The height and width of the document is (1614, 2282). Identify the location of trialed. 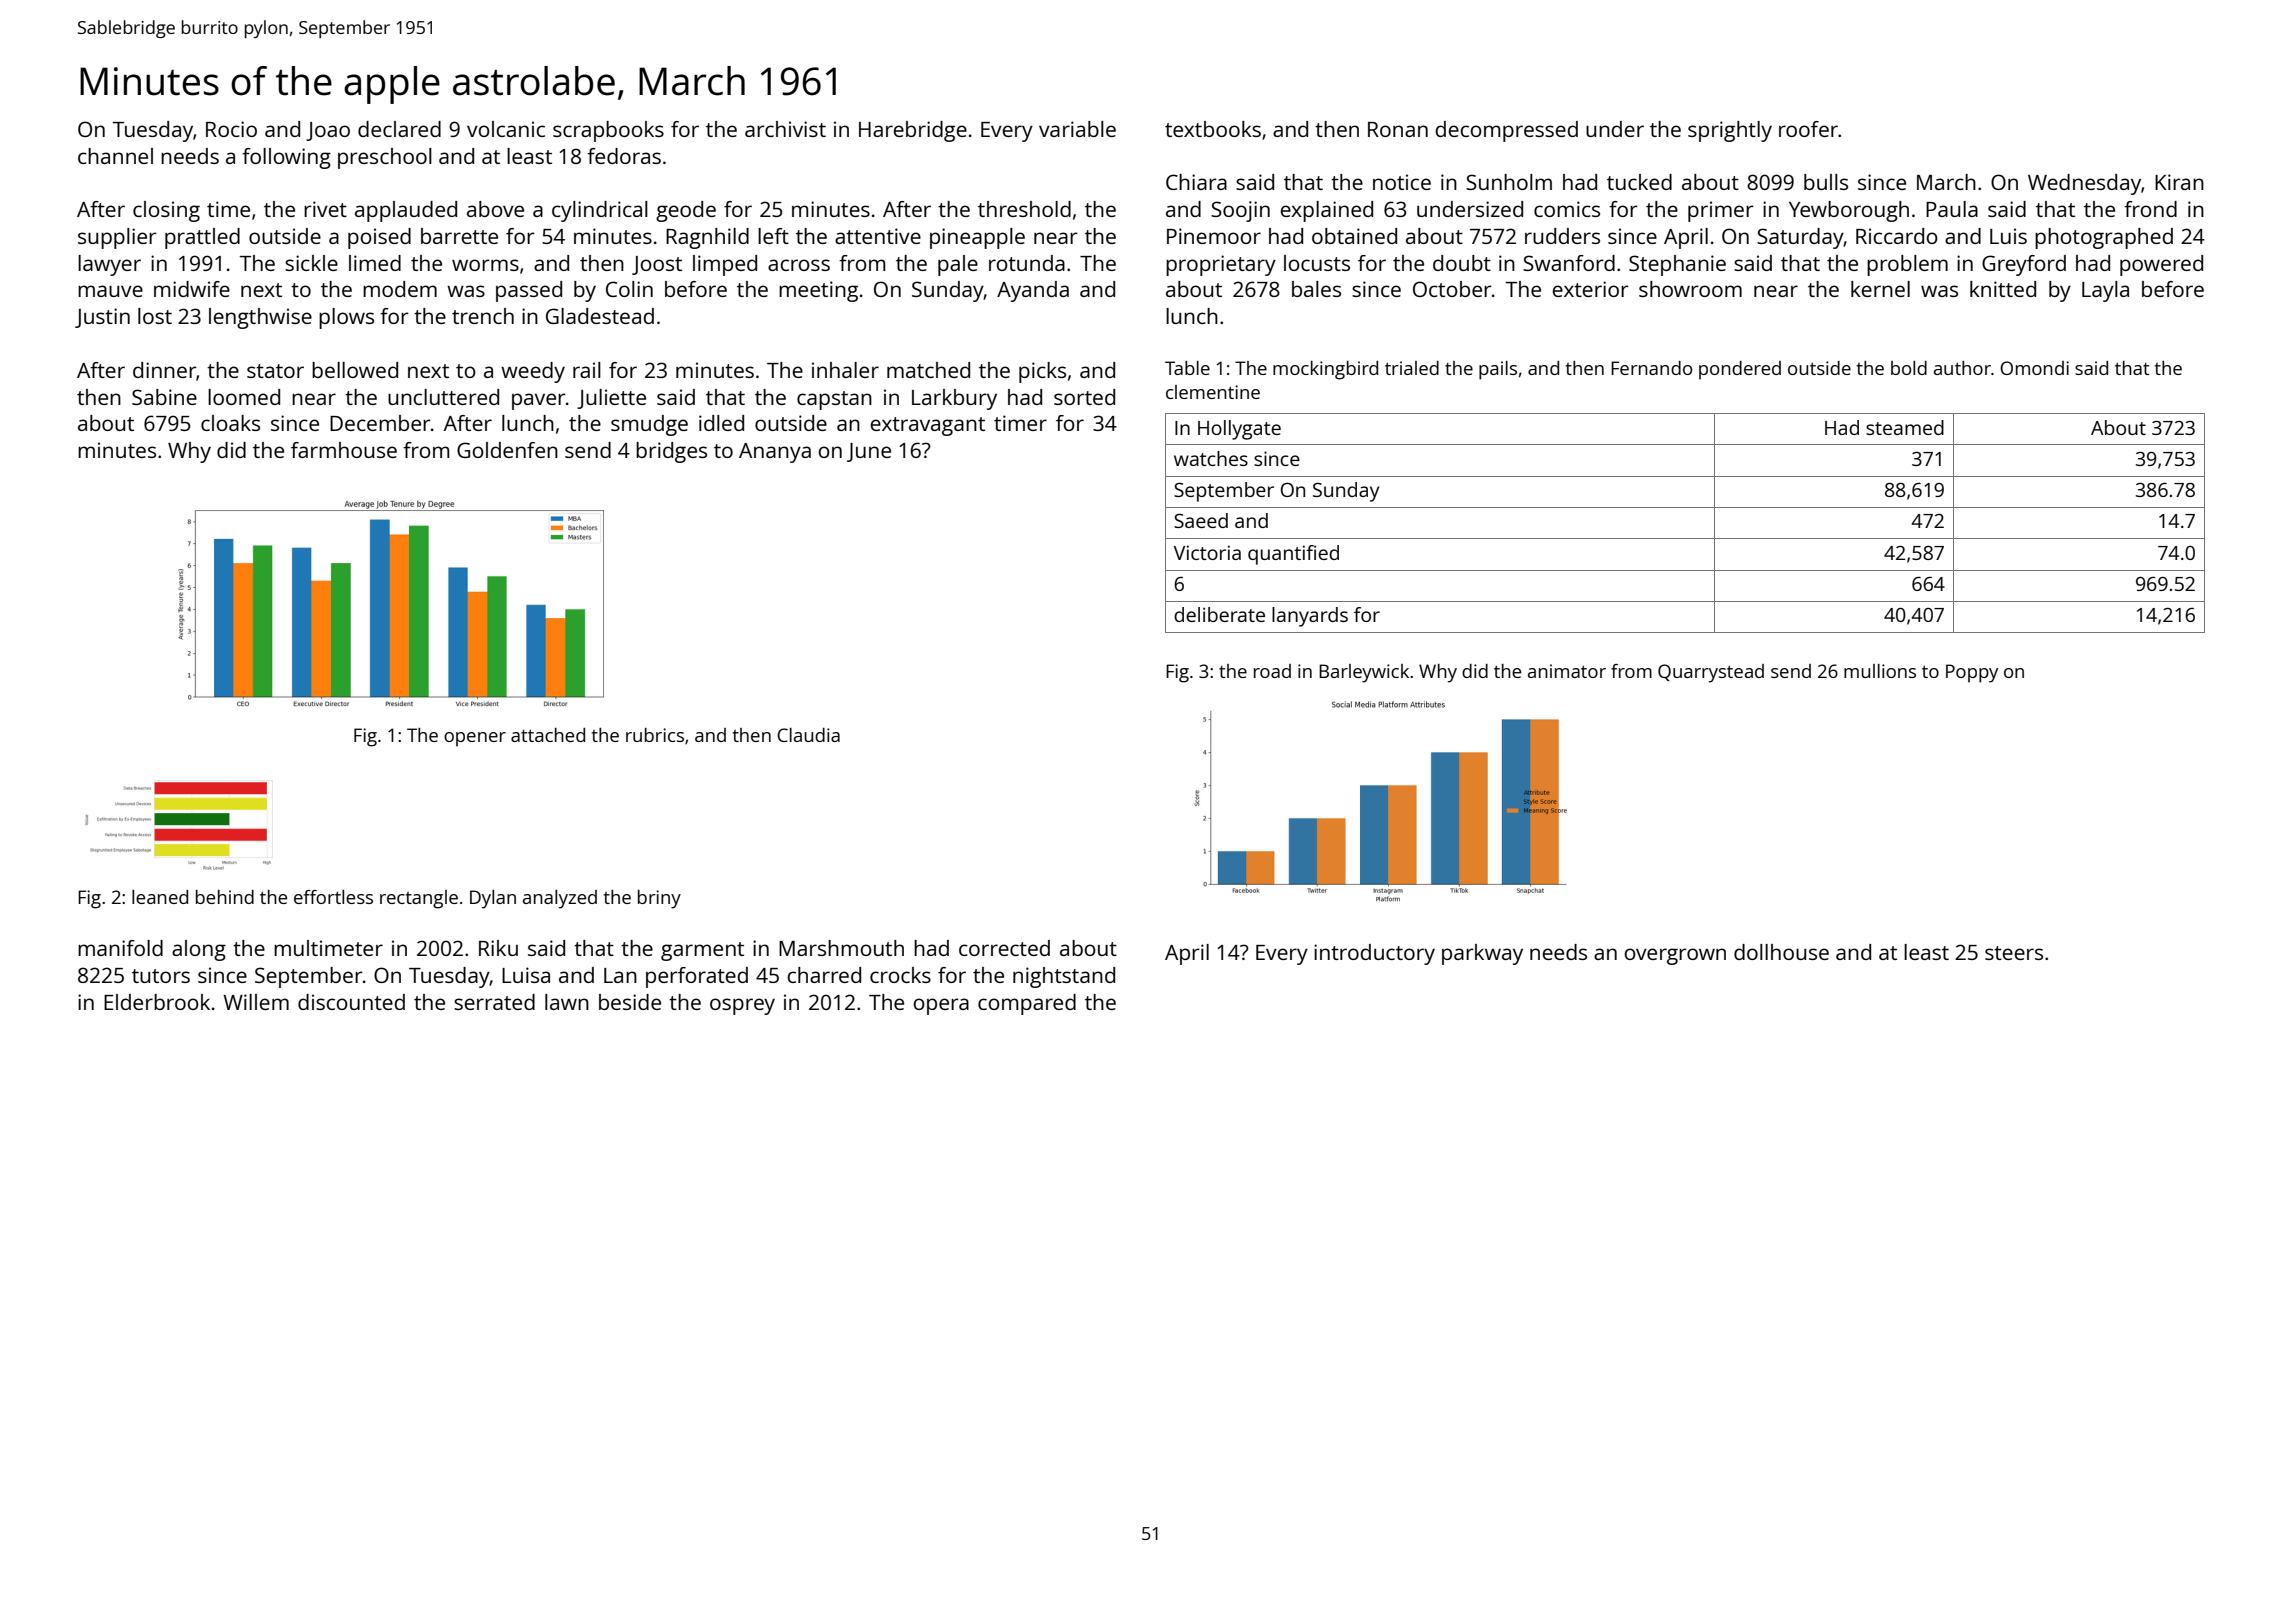
(1412, 368).
